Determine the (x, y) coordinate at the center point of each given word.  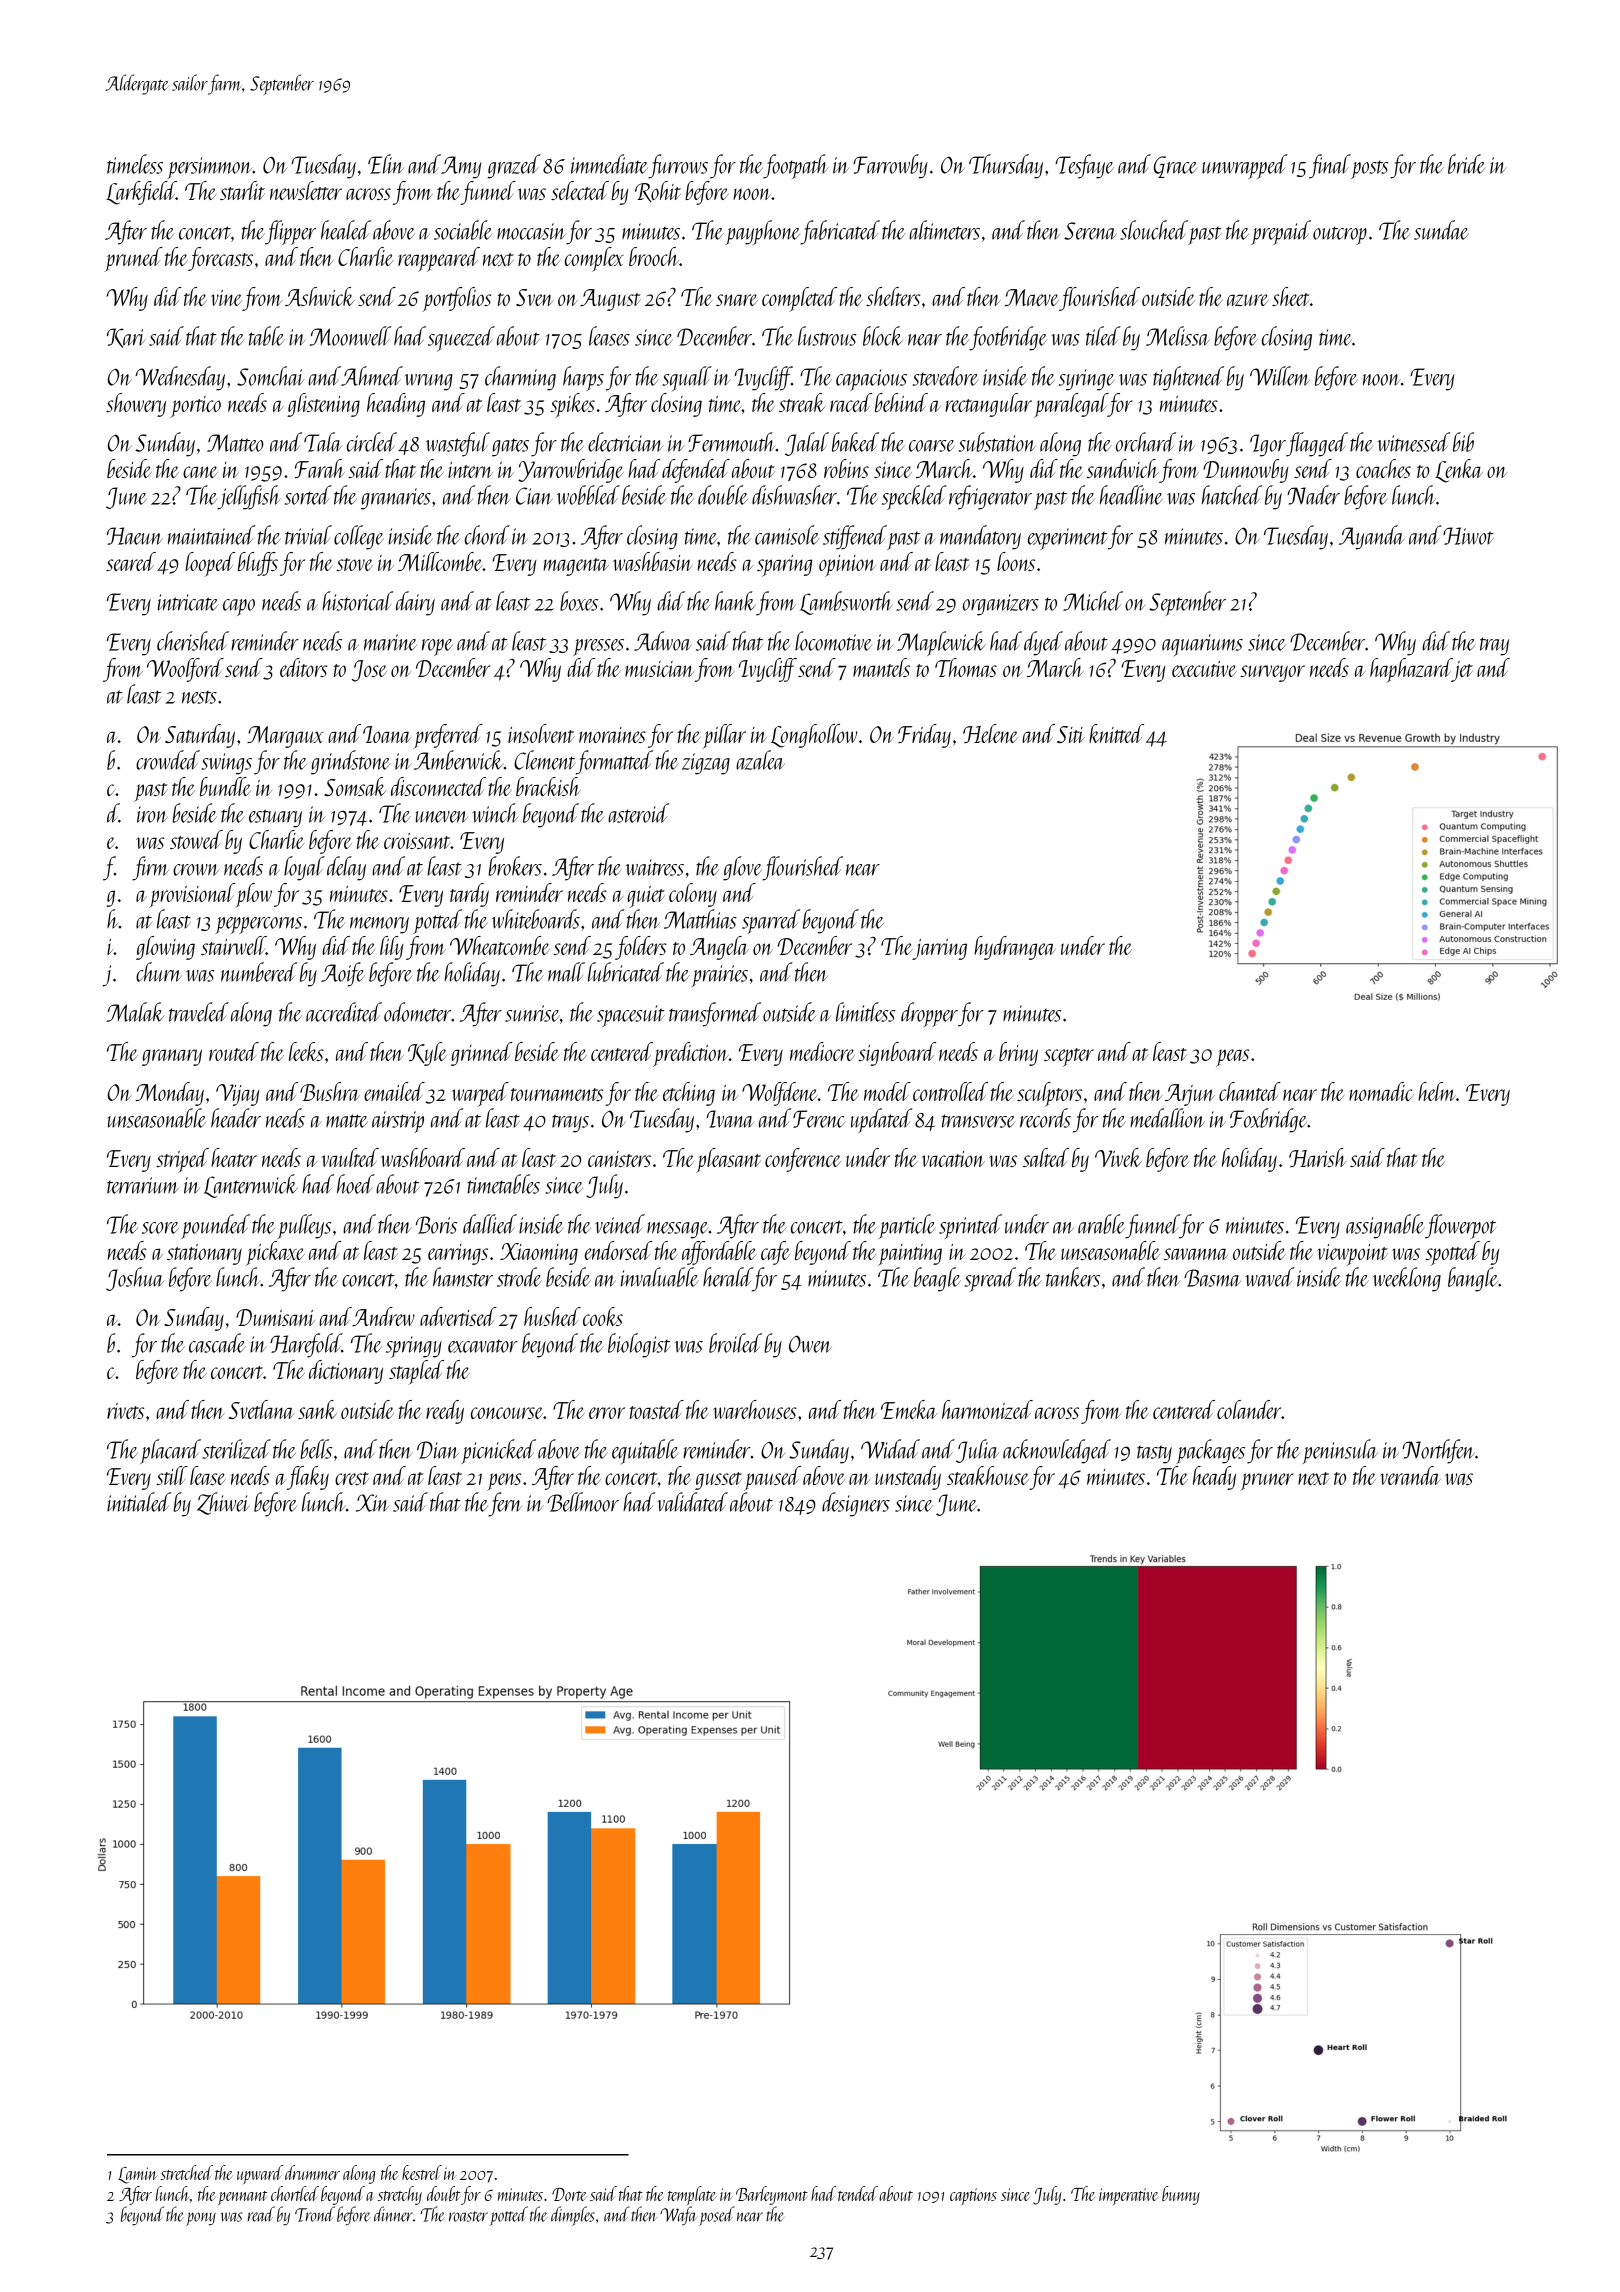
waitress (655, 867)
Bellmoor (583, 1502)
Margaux (285, 737)
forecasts (220, 259)
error (607, 1413)
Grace (1176, 167)
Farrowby (890, 166)
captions (973, 2196)
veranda (1410, 1475)
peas (1232, 1058)
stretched (186, 2172)
